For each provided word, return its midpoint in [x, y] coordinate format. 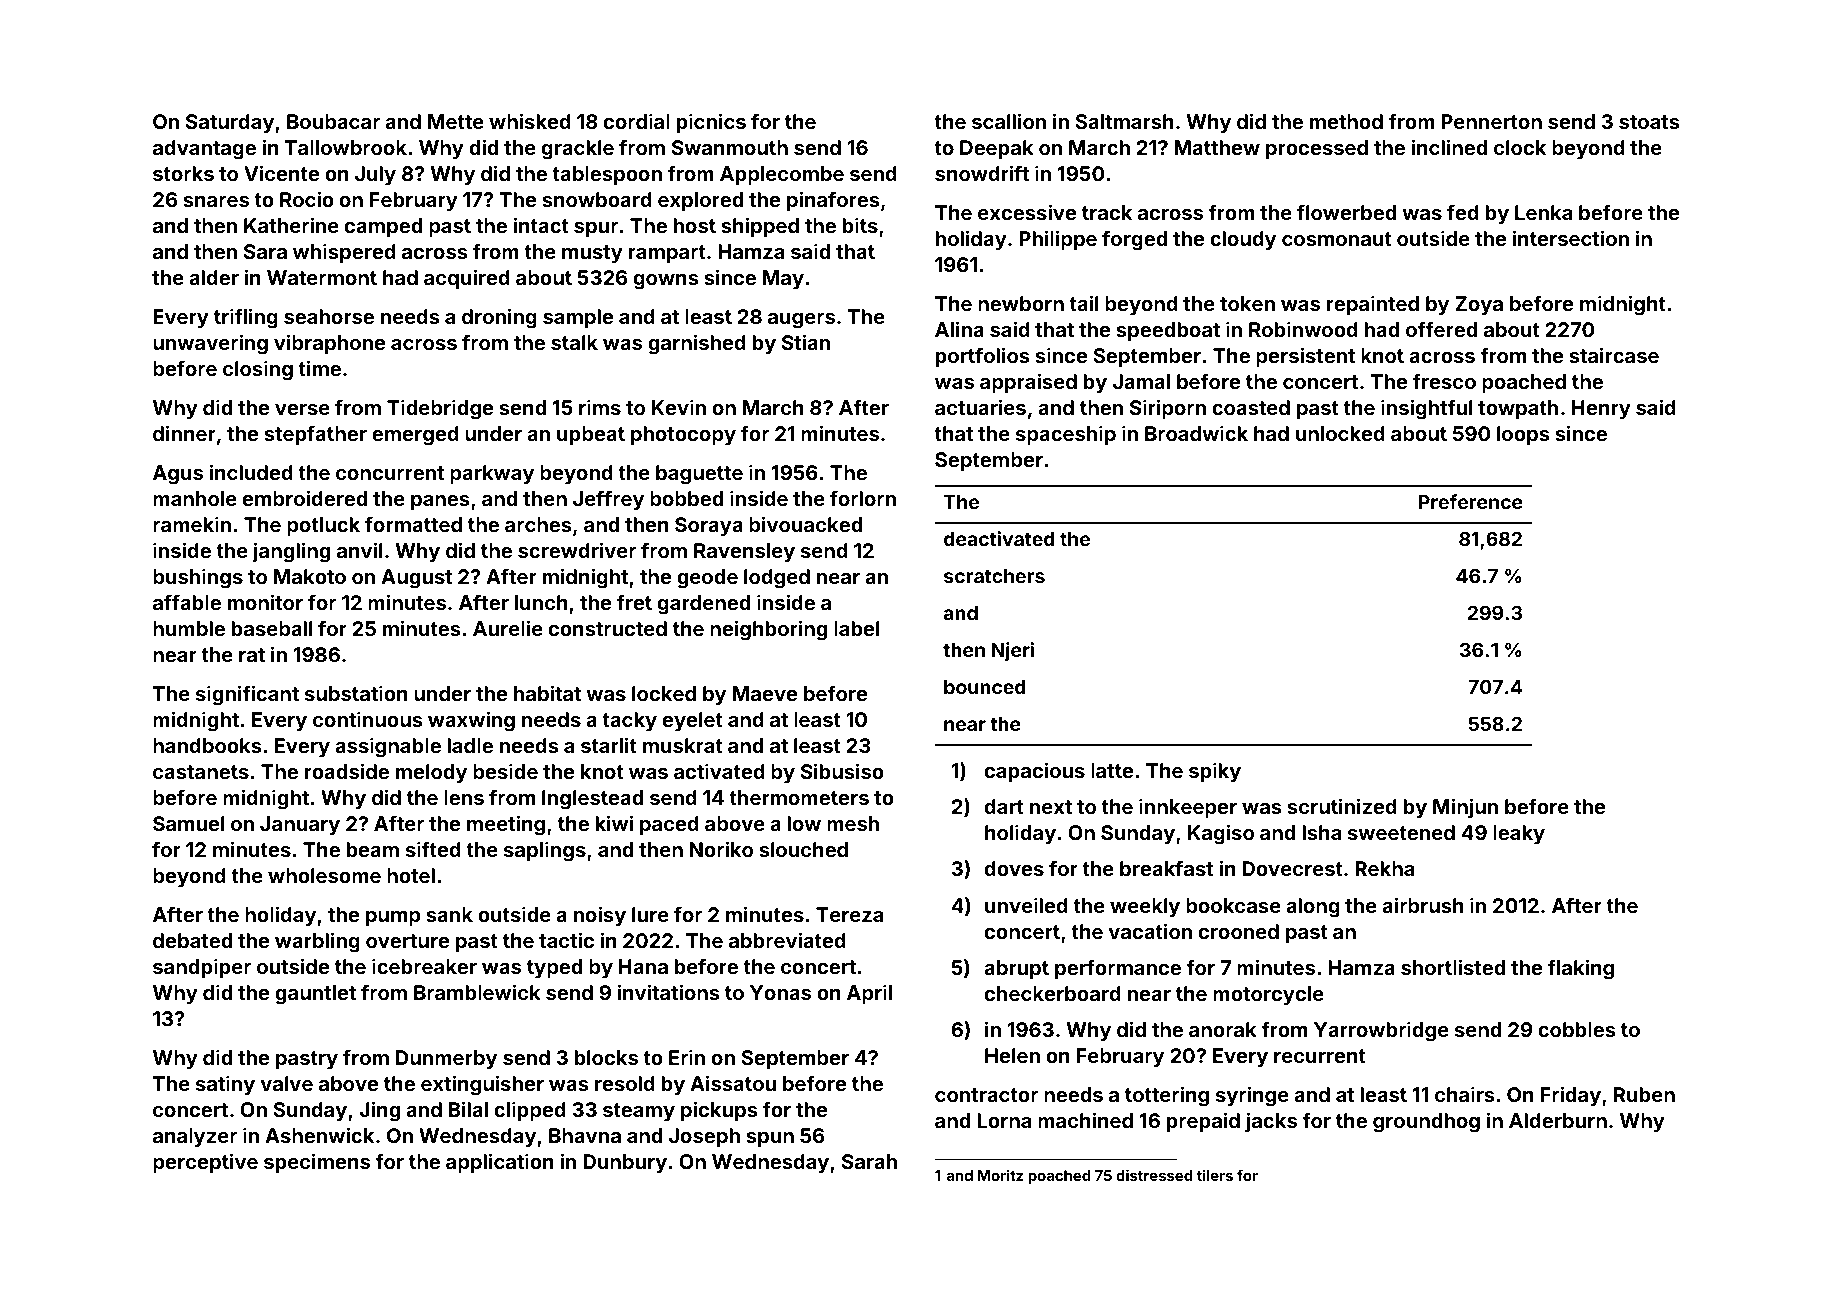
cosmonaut [1337, 239]
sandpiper [202, 968]
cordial [637, 121]
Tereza [849, 914]
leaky [1519, 834]
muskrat [683, 745]
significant [247, 695]
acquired [467, 279]
